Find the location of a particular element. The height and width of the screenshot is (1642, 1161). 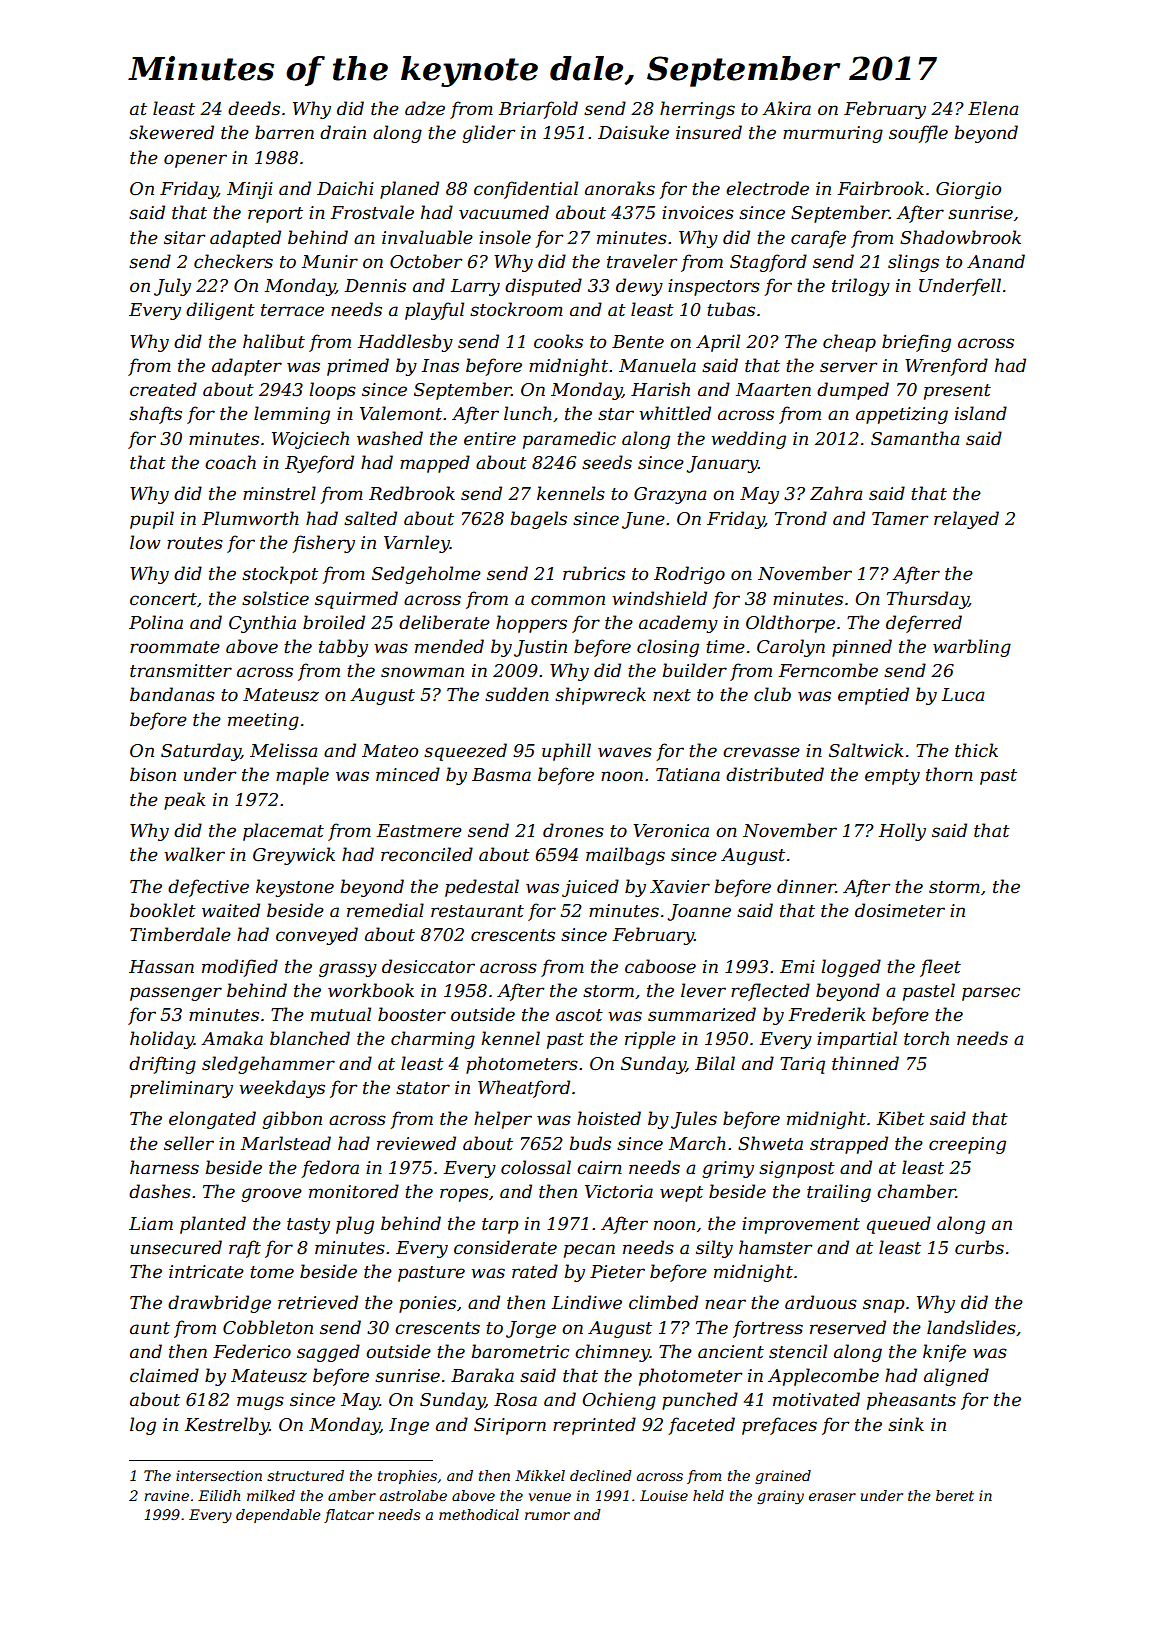

ropes is located at coordinates (464, 1195).
